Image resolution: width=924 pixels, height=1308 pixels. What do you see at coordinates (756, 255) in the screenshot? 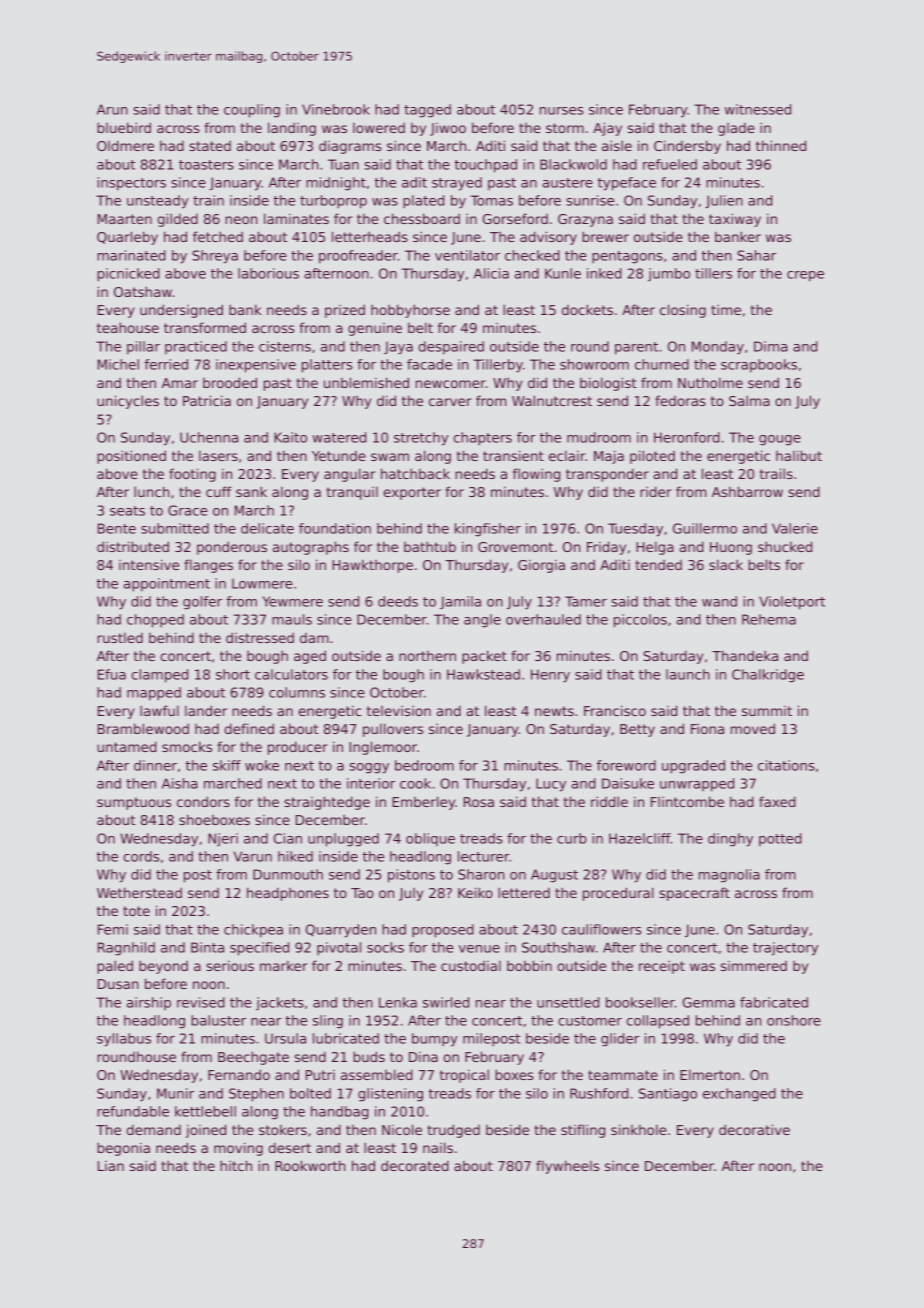
I see `Sahar` at bounding box center [756, 255].
